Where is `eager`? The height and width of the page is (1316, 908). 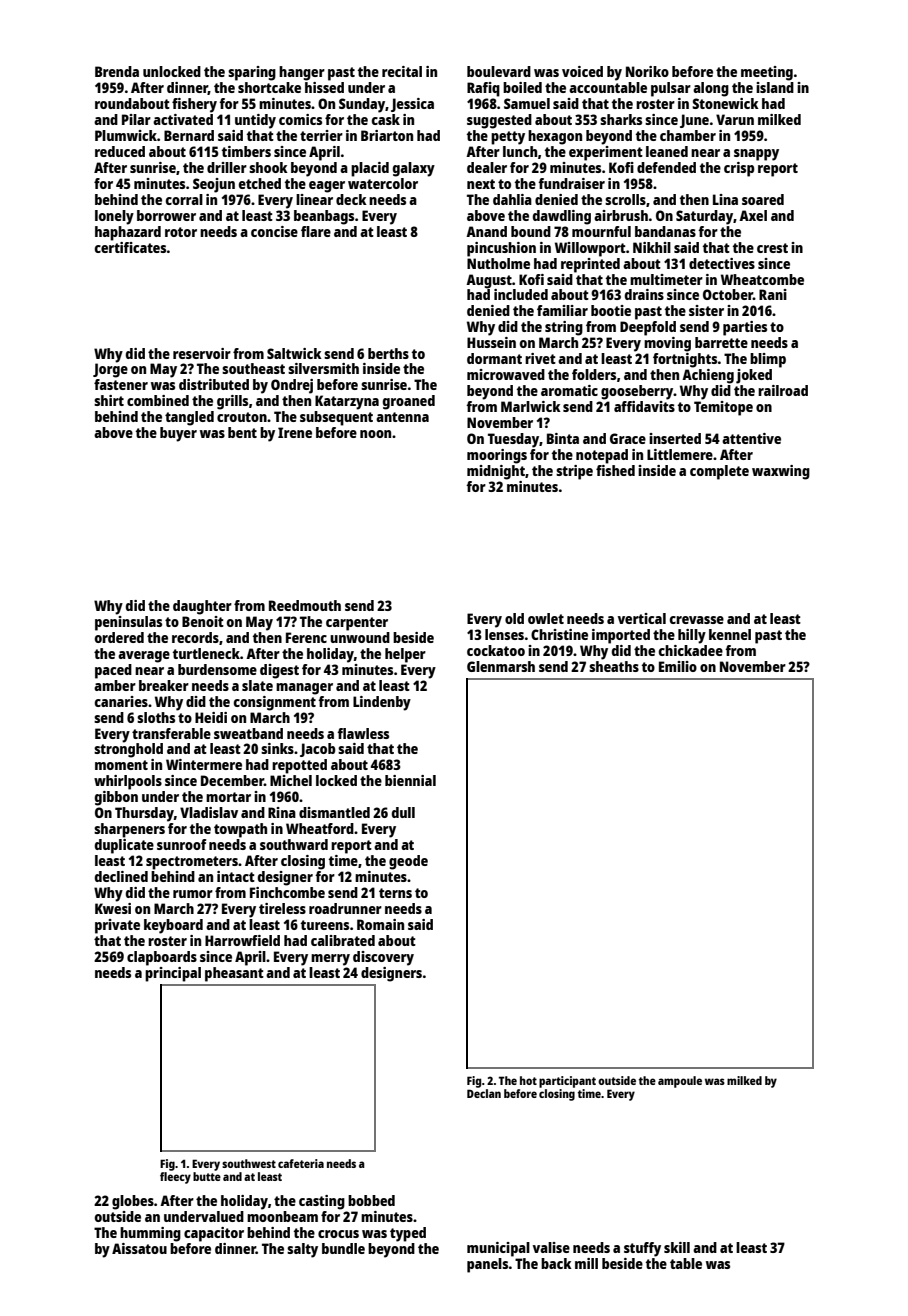
eager is located at coordinates (327, 187).
